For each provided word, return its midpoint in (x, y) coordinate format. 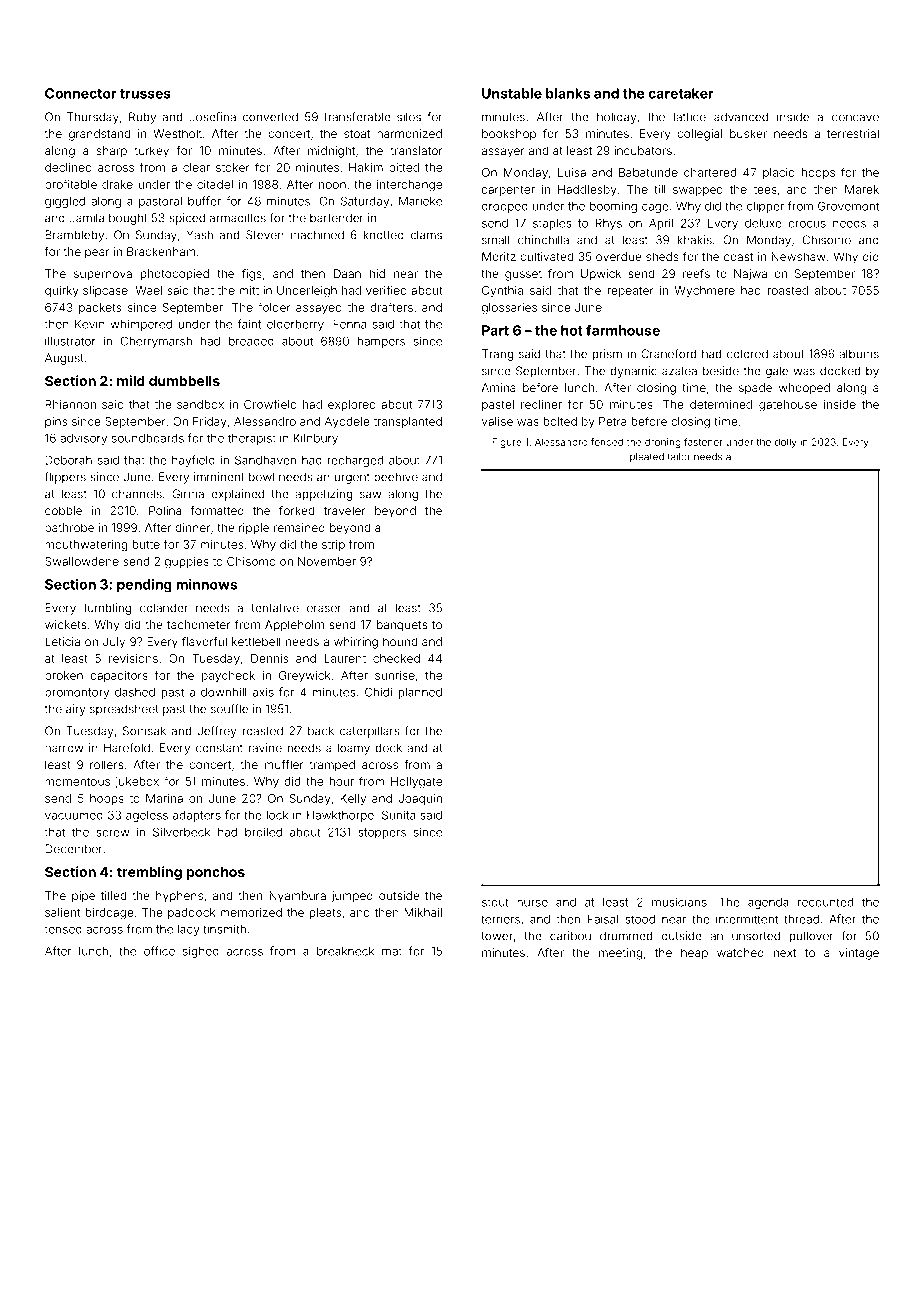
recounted (825, 902)
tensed (63, 929)
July (114, 643)
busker (748, 133)
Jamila (86, 218)
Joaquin (420, 799)
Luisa (572, 172)
